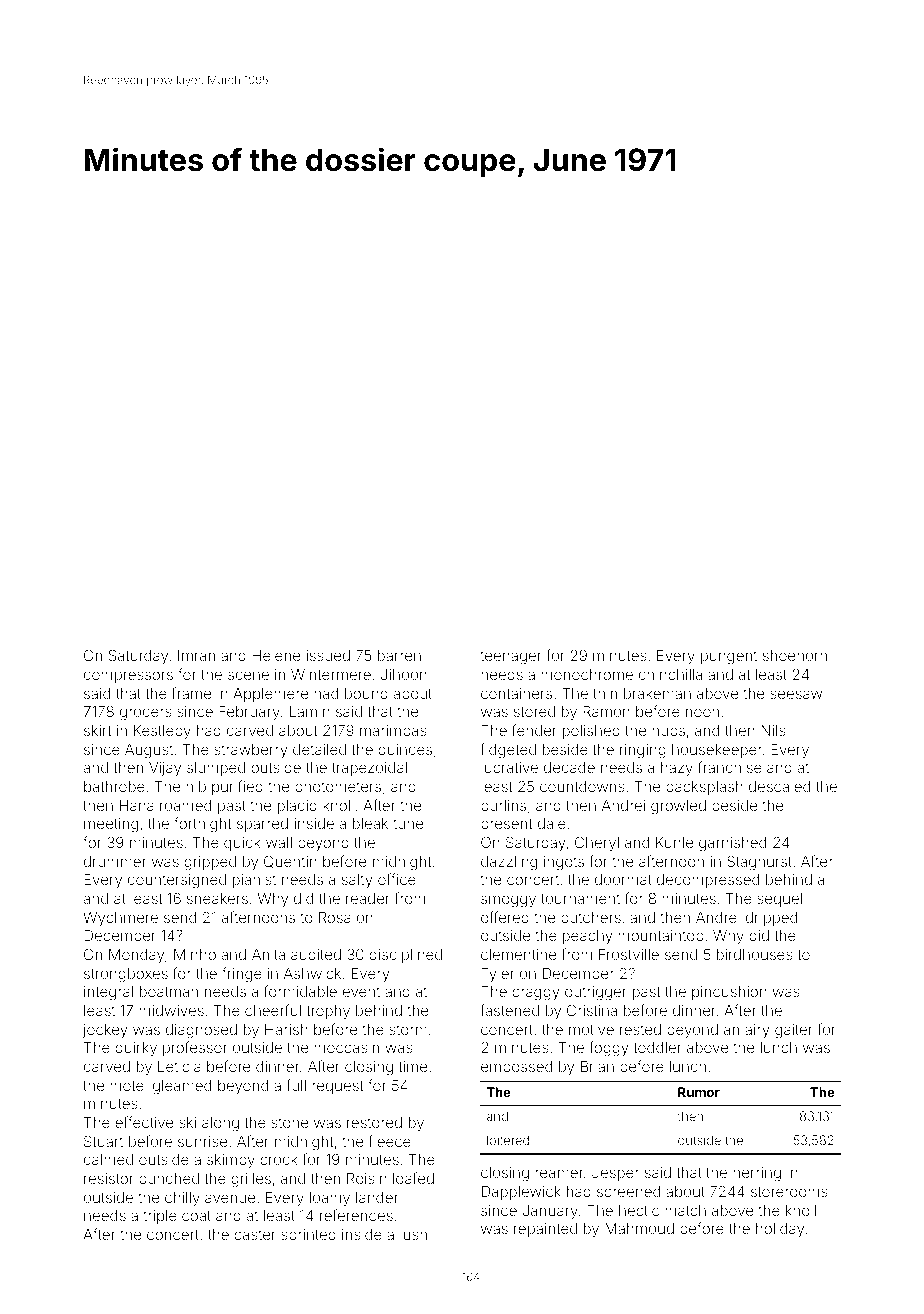  Describe the element at coordinates (196, 786) in the screenshot. I see `nib` at that location.
